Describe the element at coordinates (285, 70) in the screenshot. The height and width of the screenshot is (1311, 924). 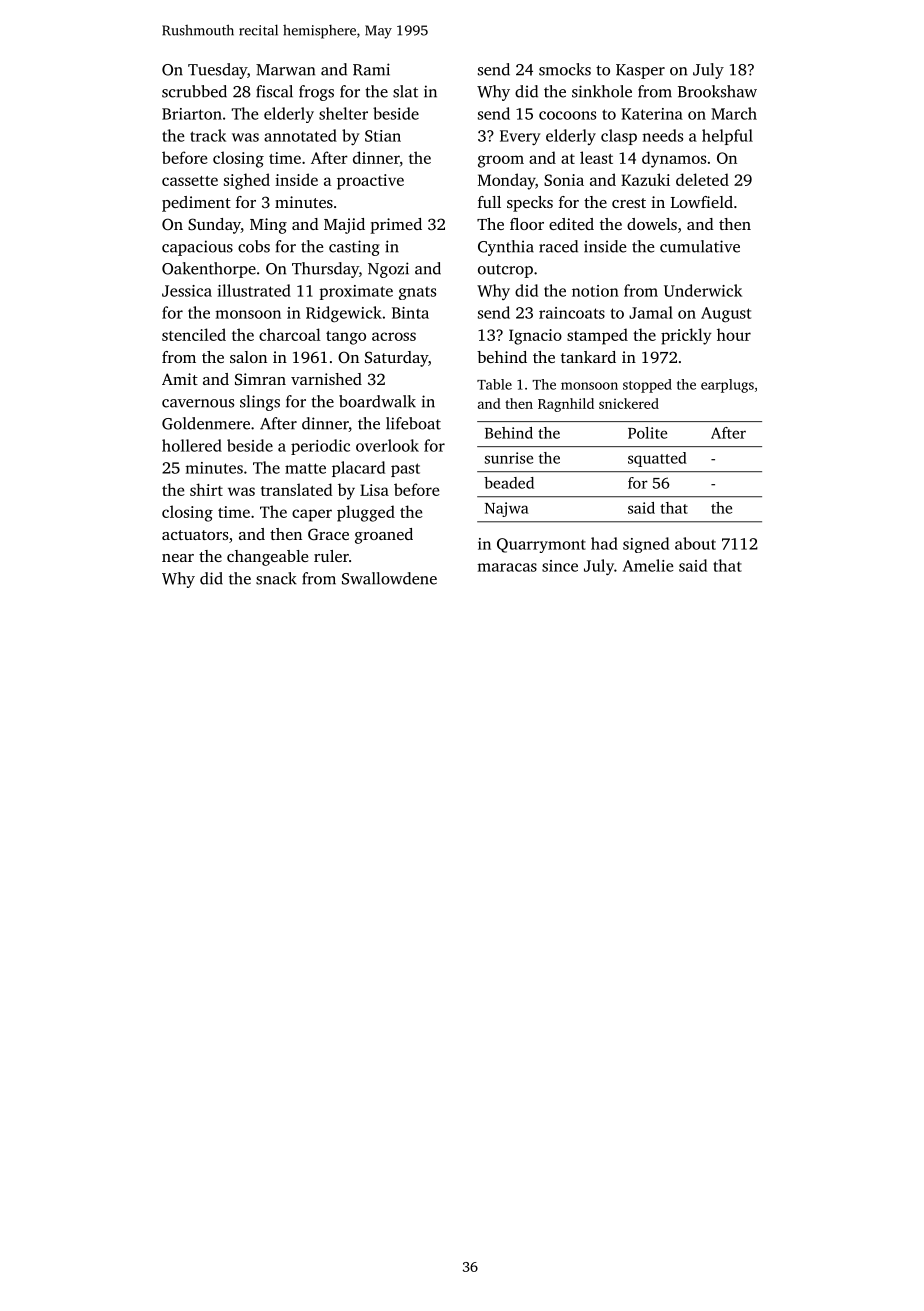
I see `Marwan` at that location.
